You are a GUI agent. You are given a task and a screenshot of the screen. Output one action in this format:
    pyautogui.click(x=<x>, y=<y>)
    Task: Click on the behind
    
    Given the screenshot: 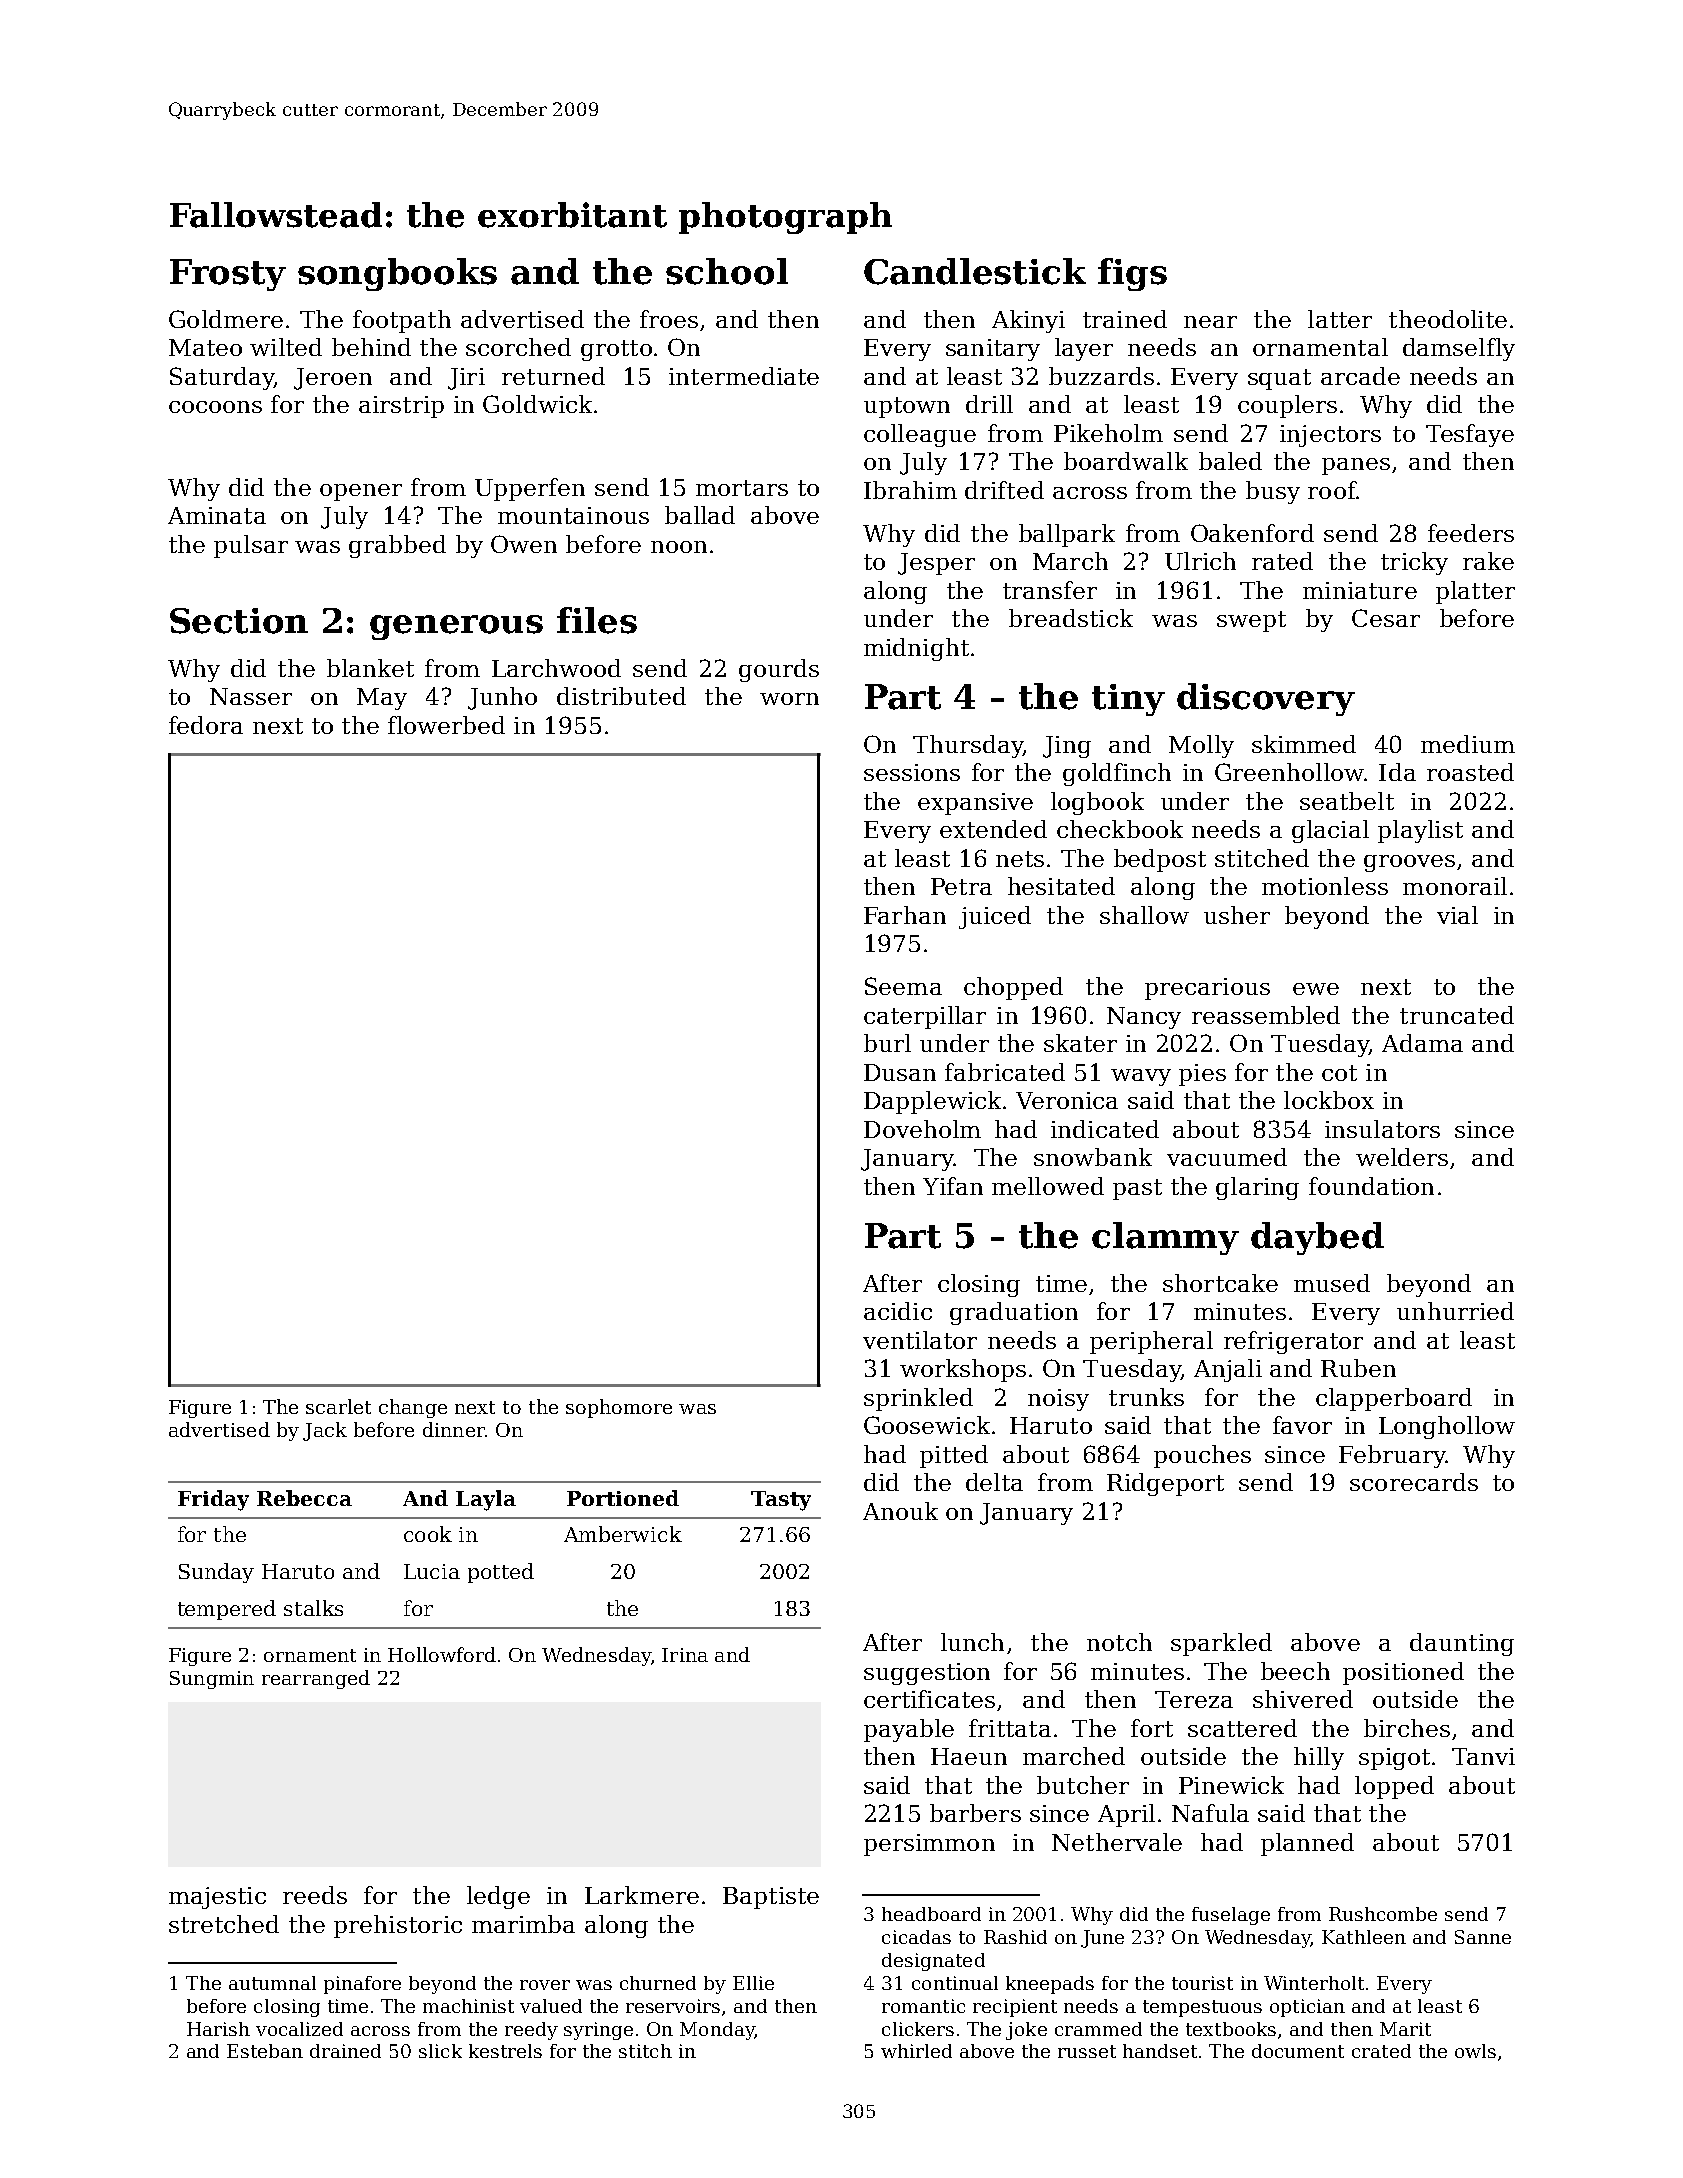 What is the action you would take?
    pyautogui.click(x=371, y=347)
